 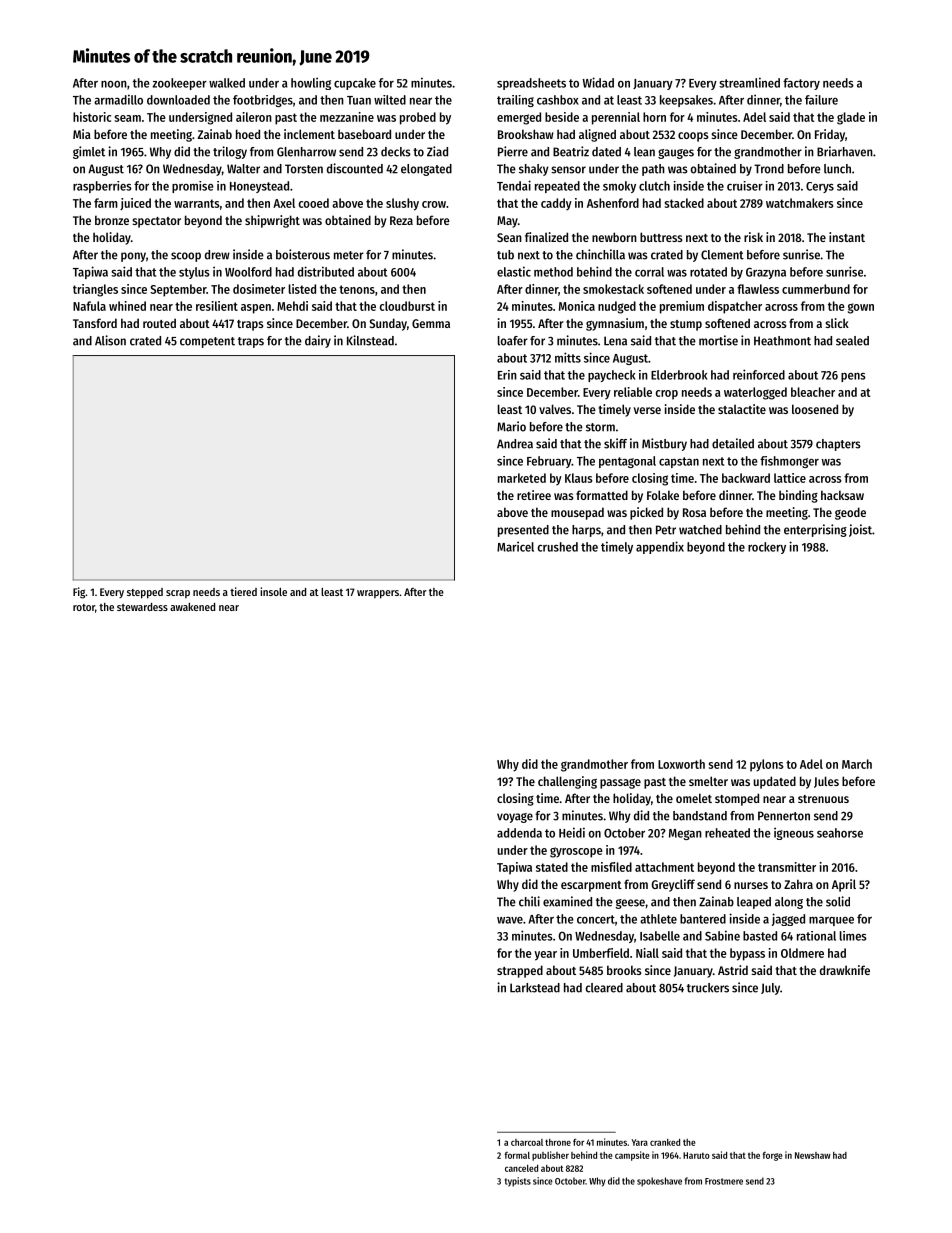 I want to click on rotor, so click(x=84, y=607).
